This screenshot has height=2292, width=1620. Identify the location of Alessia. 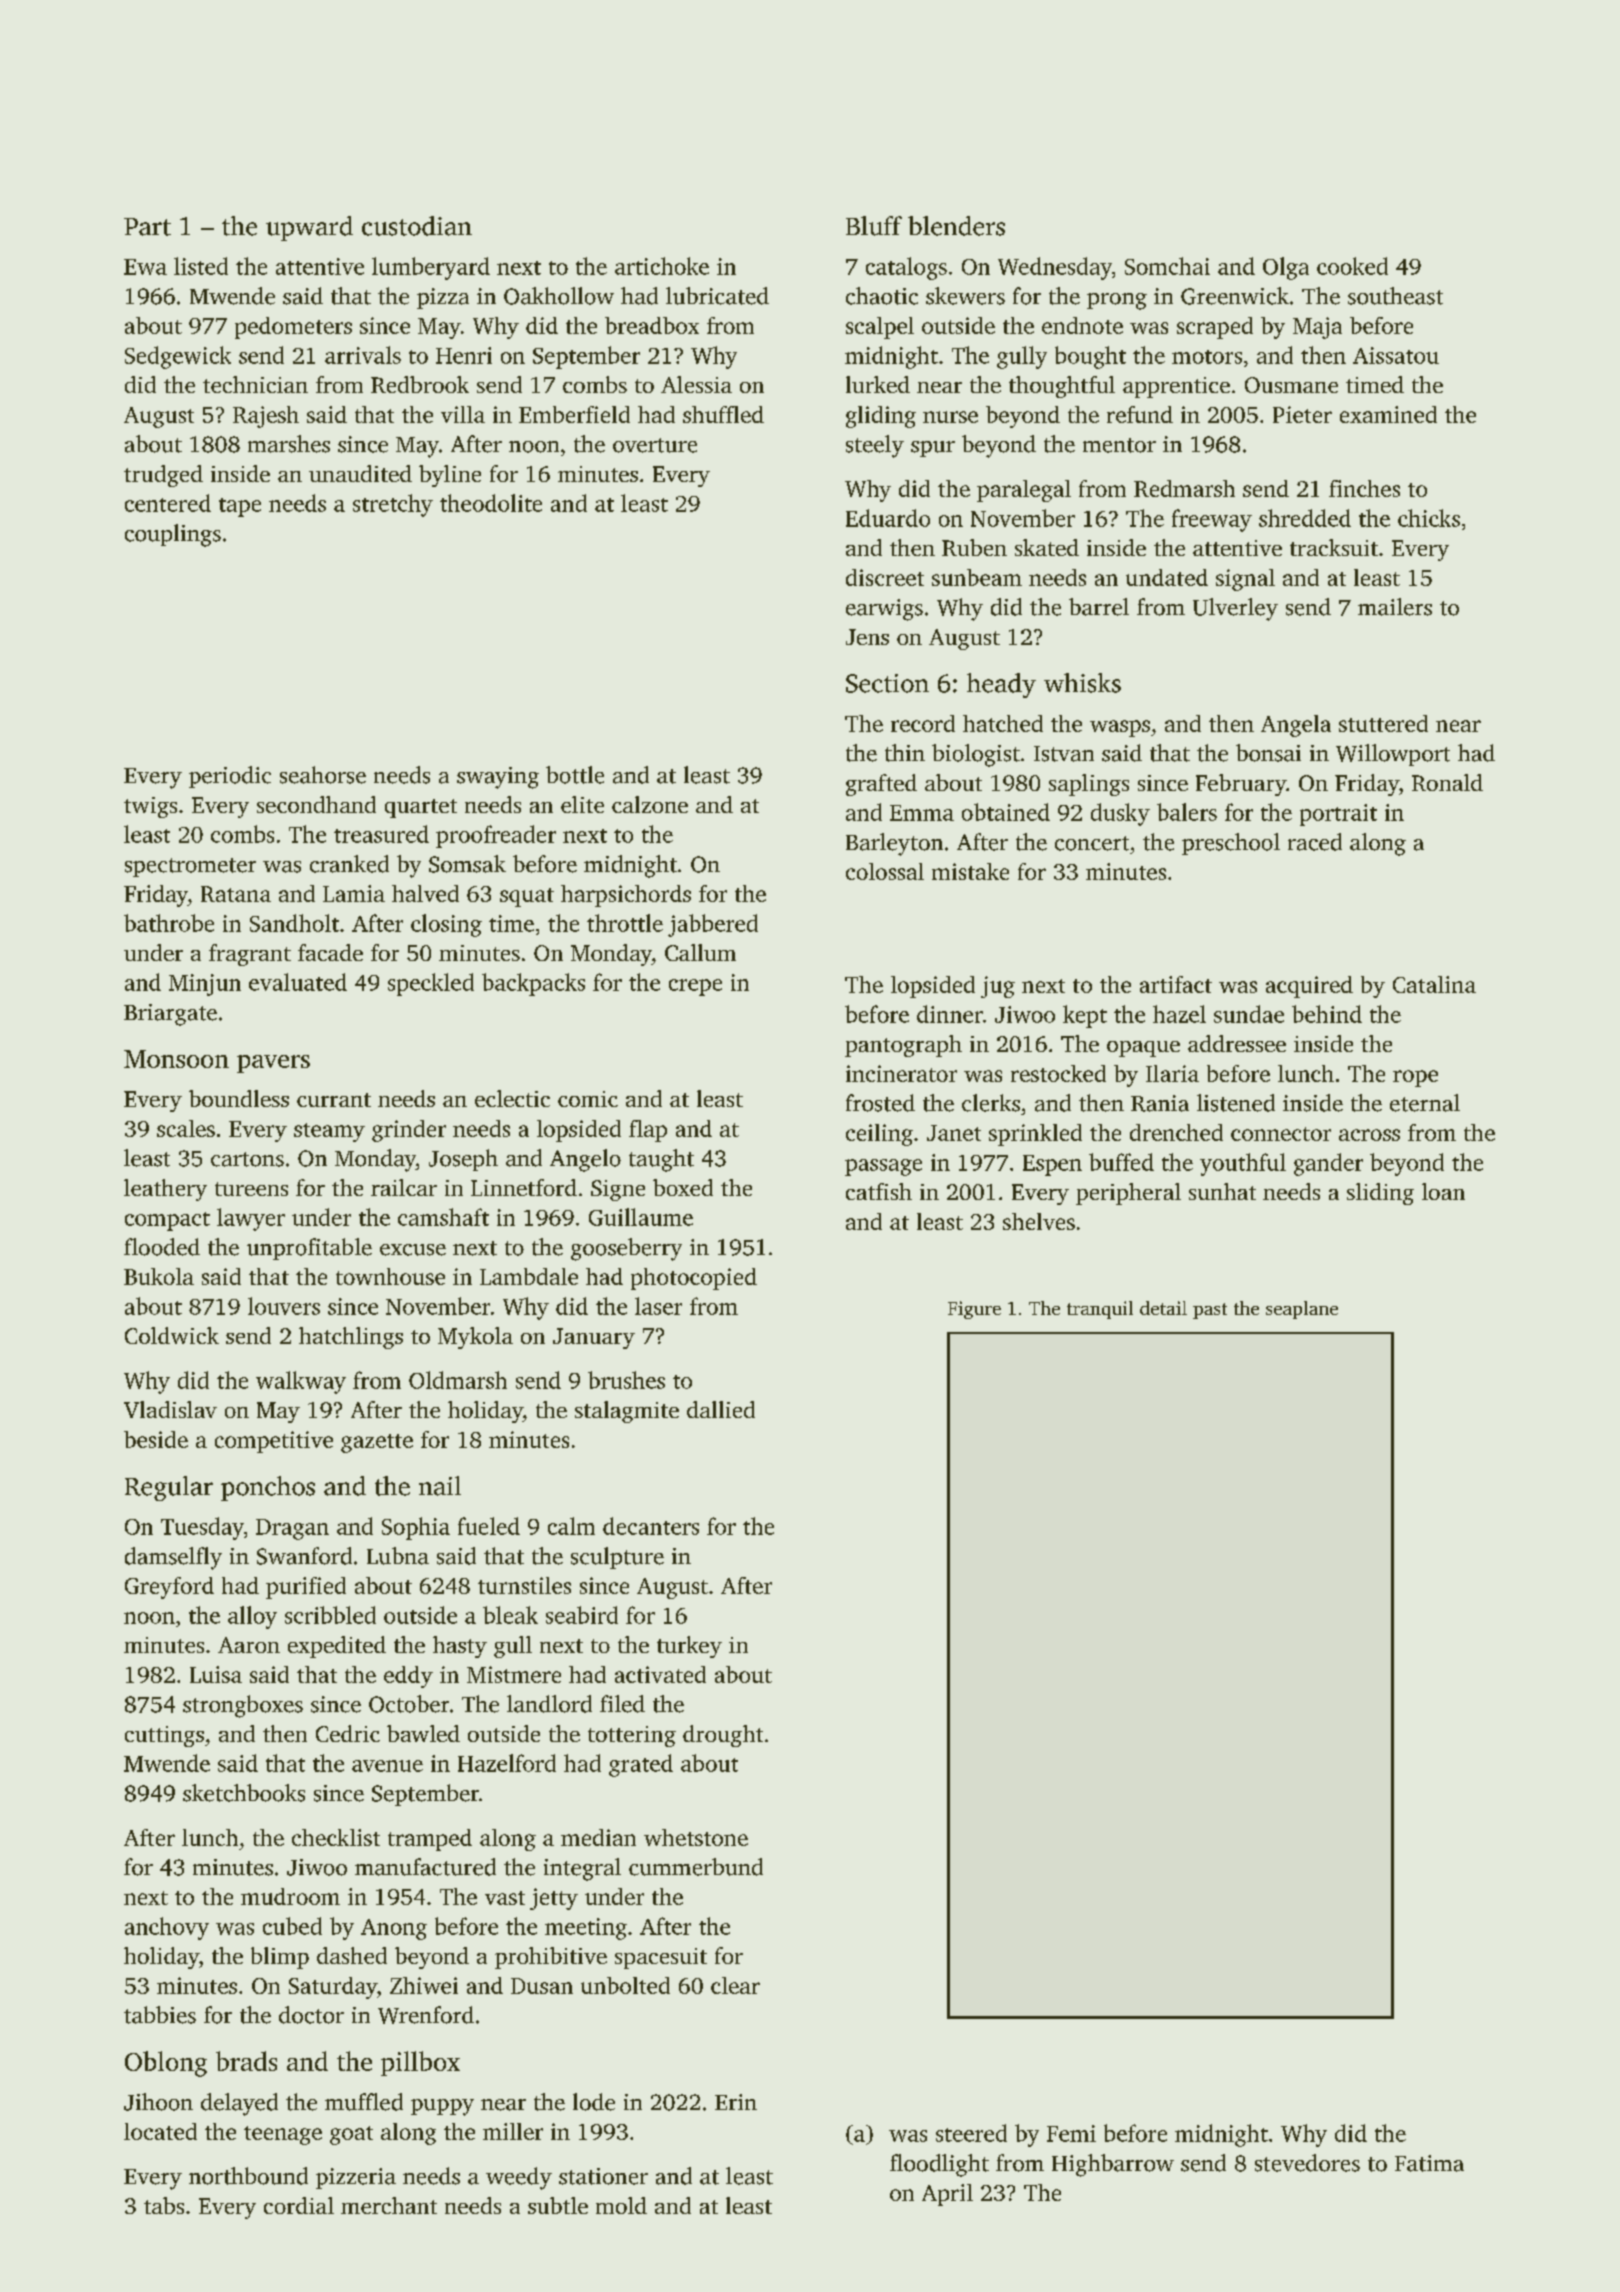
(696, 384).
